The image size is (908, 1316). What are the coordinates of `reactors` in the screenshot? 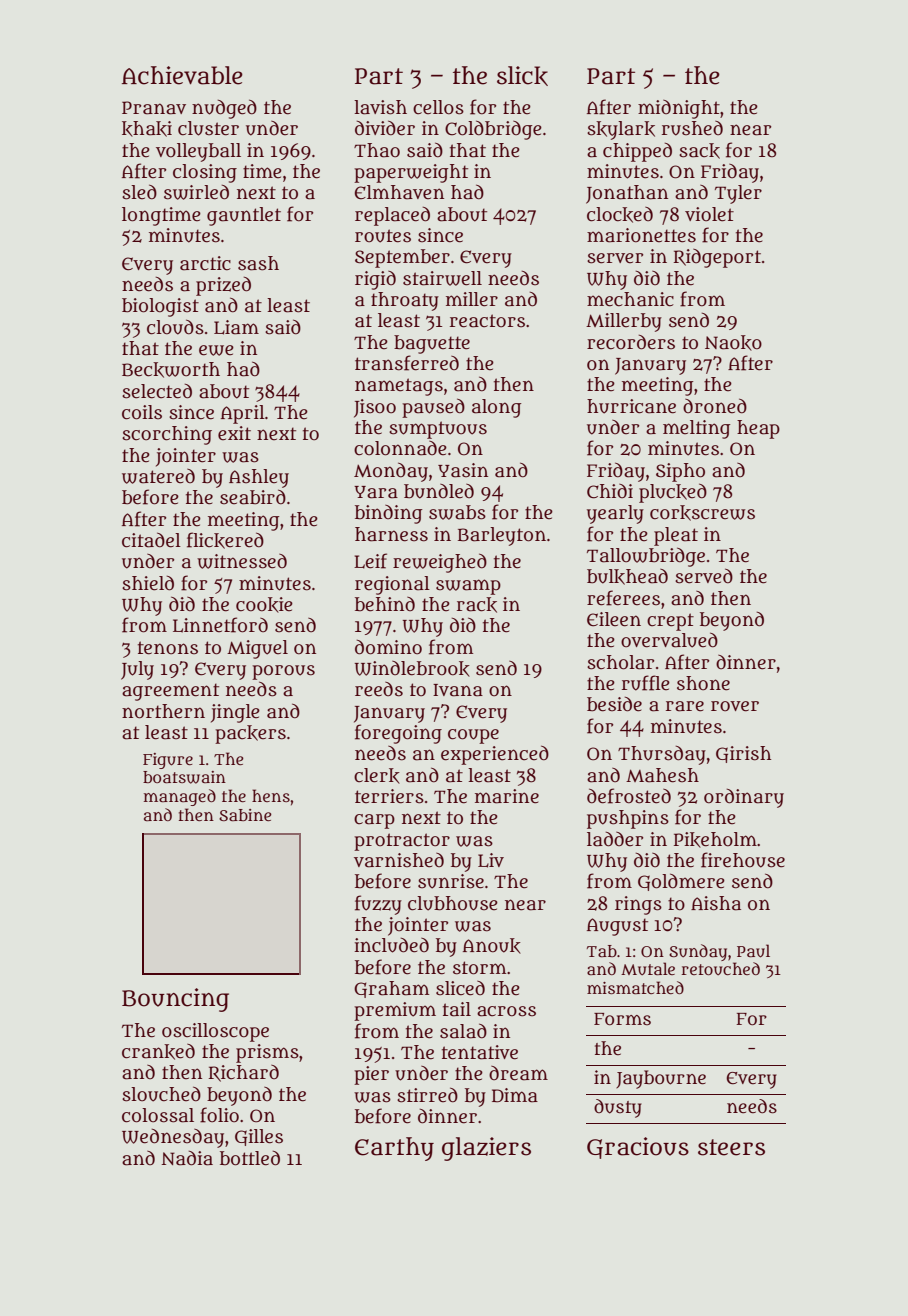 It's located at (487, 321).
